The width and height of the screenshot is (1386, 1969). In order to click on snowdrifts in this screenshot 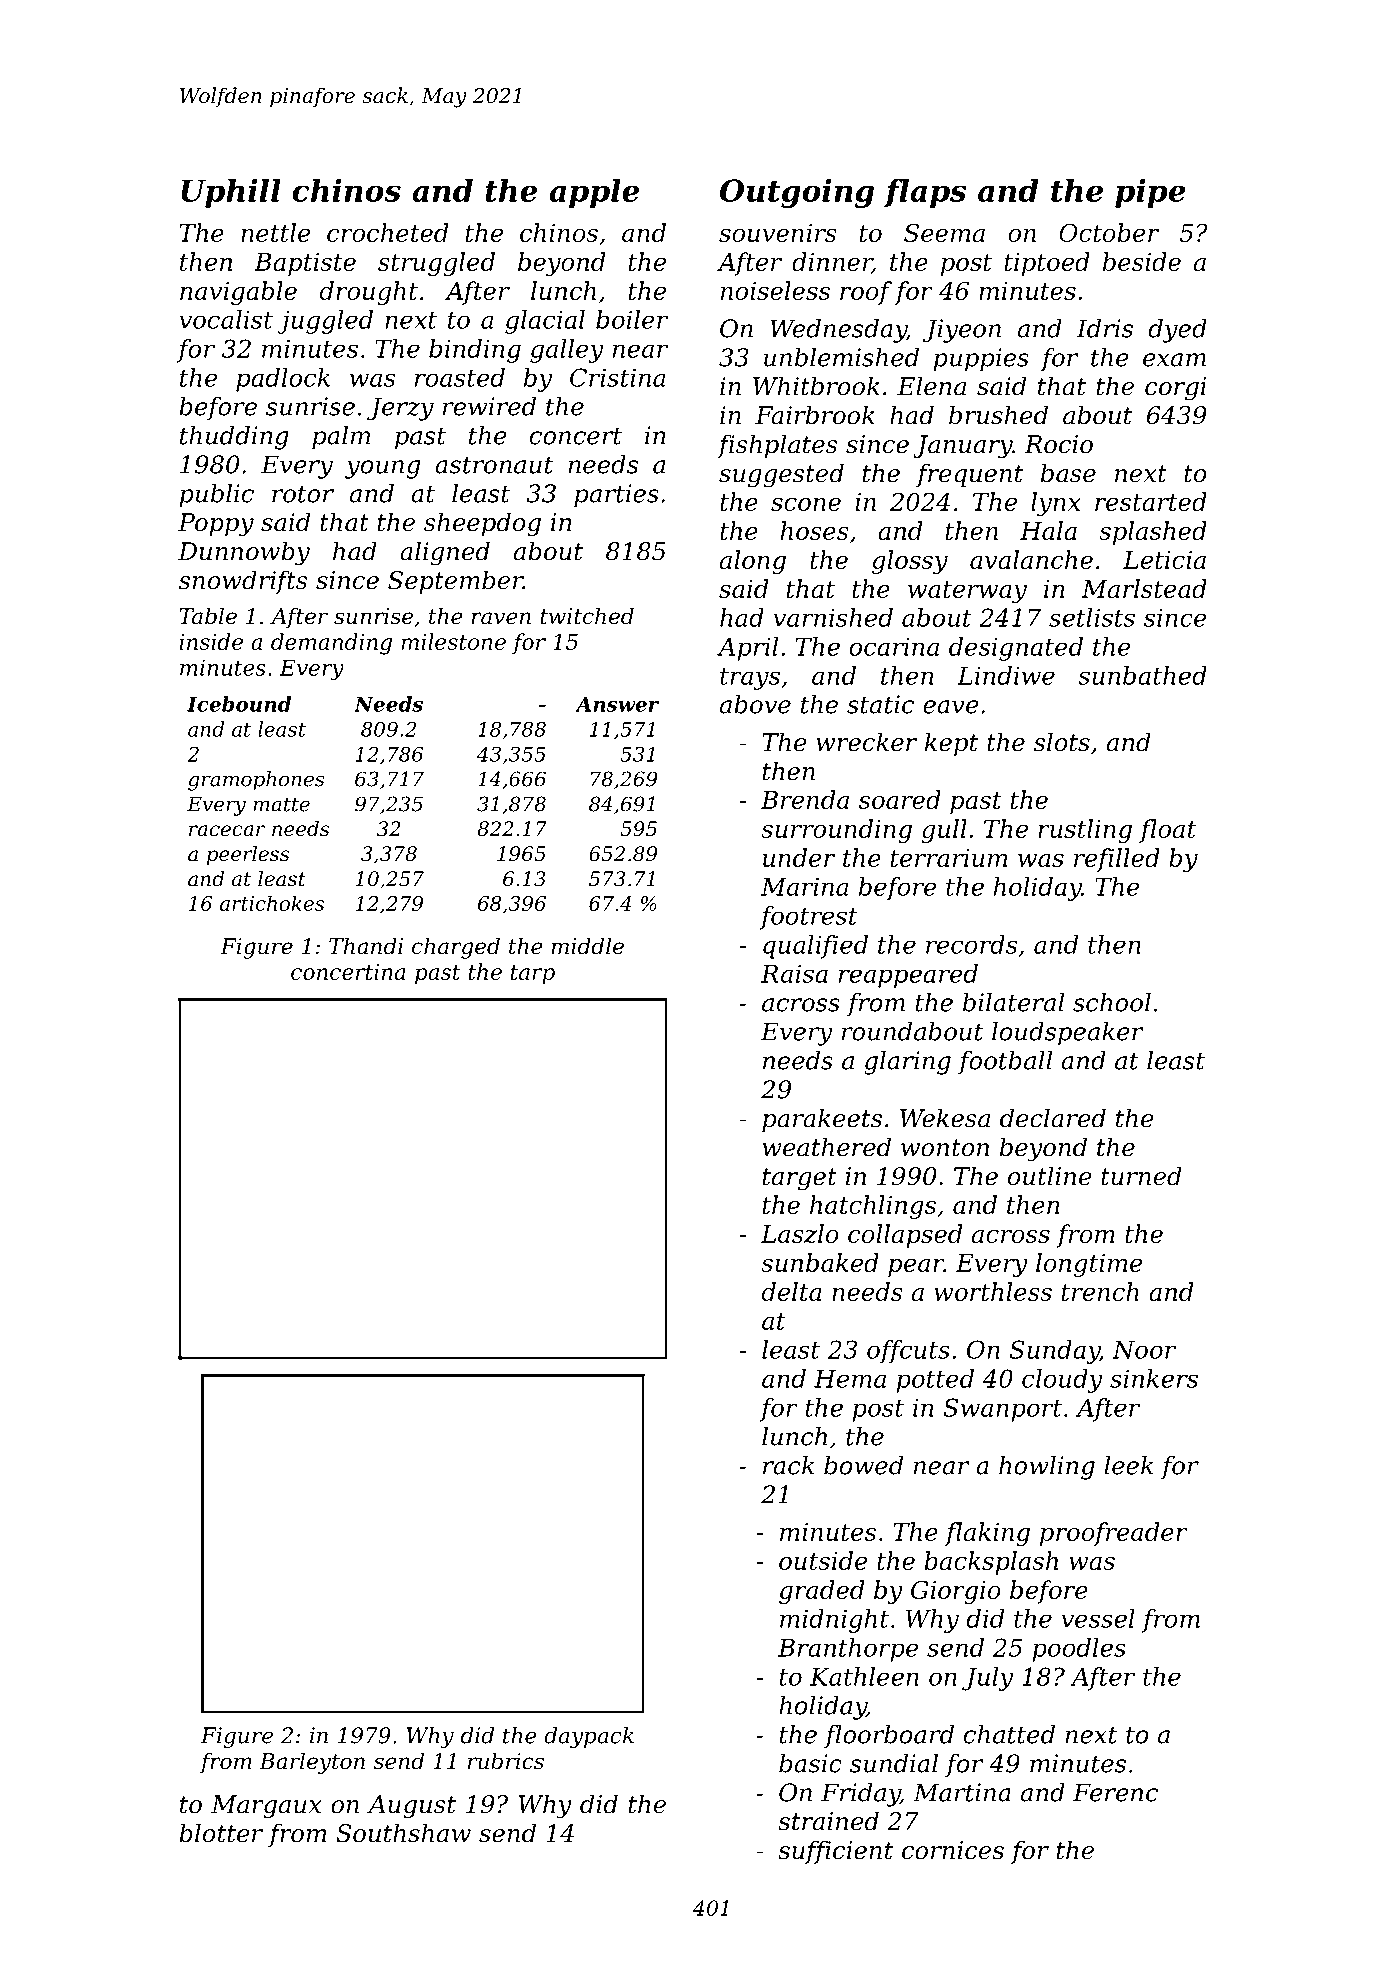, I will do `click(243, 582)`.
